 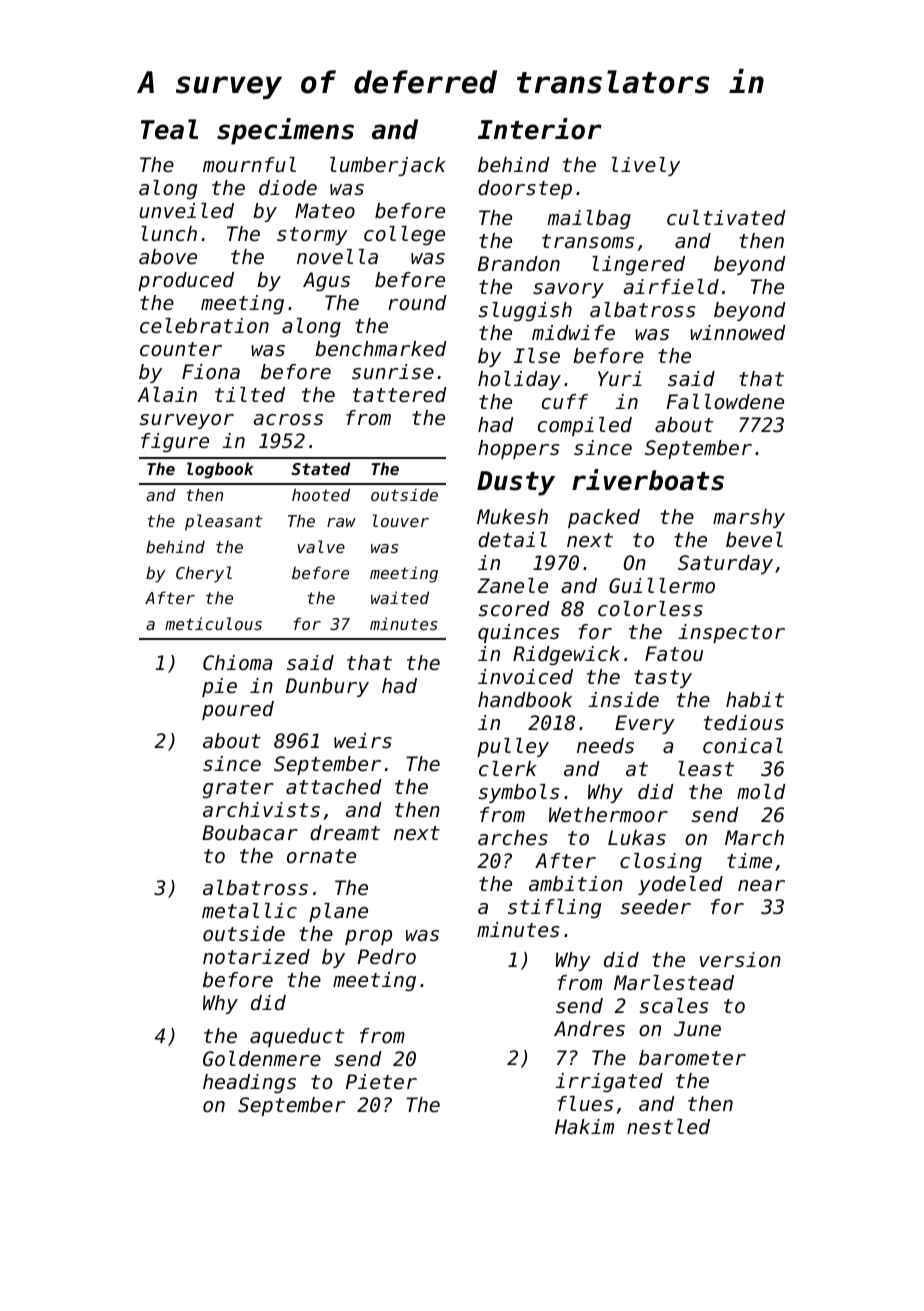 What do you see at coordinates (668, 1127) in the screenshot?
I see `nestled` at bounding box center [668, 1127].
